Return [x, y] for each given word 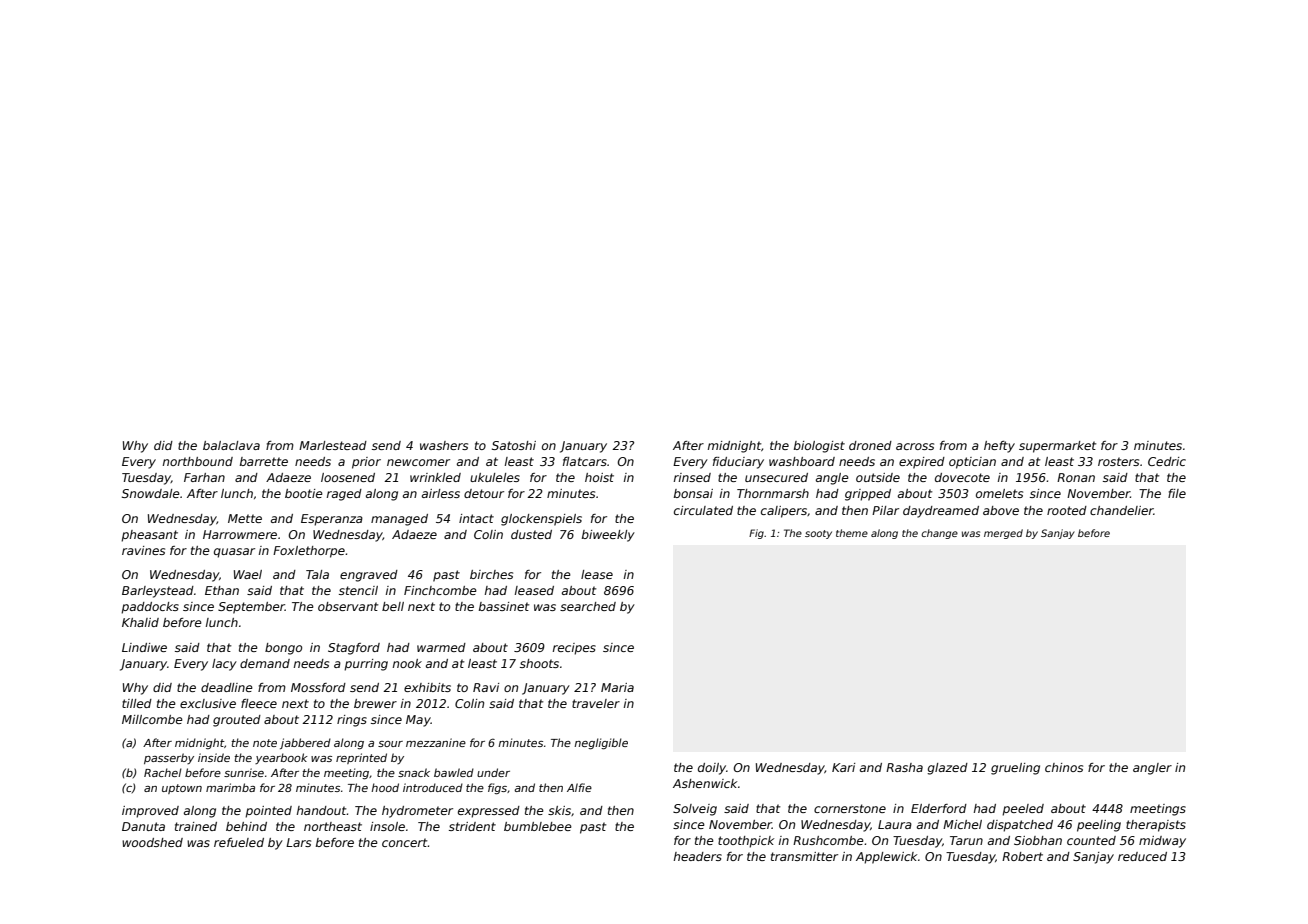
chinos [1064, 767]
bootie [304, 493]
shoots [539, 663]
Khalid [140, 622]
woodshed [152, 842]
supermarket [1057, 447]
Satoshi [514, 445]
